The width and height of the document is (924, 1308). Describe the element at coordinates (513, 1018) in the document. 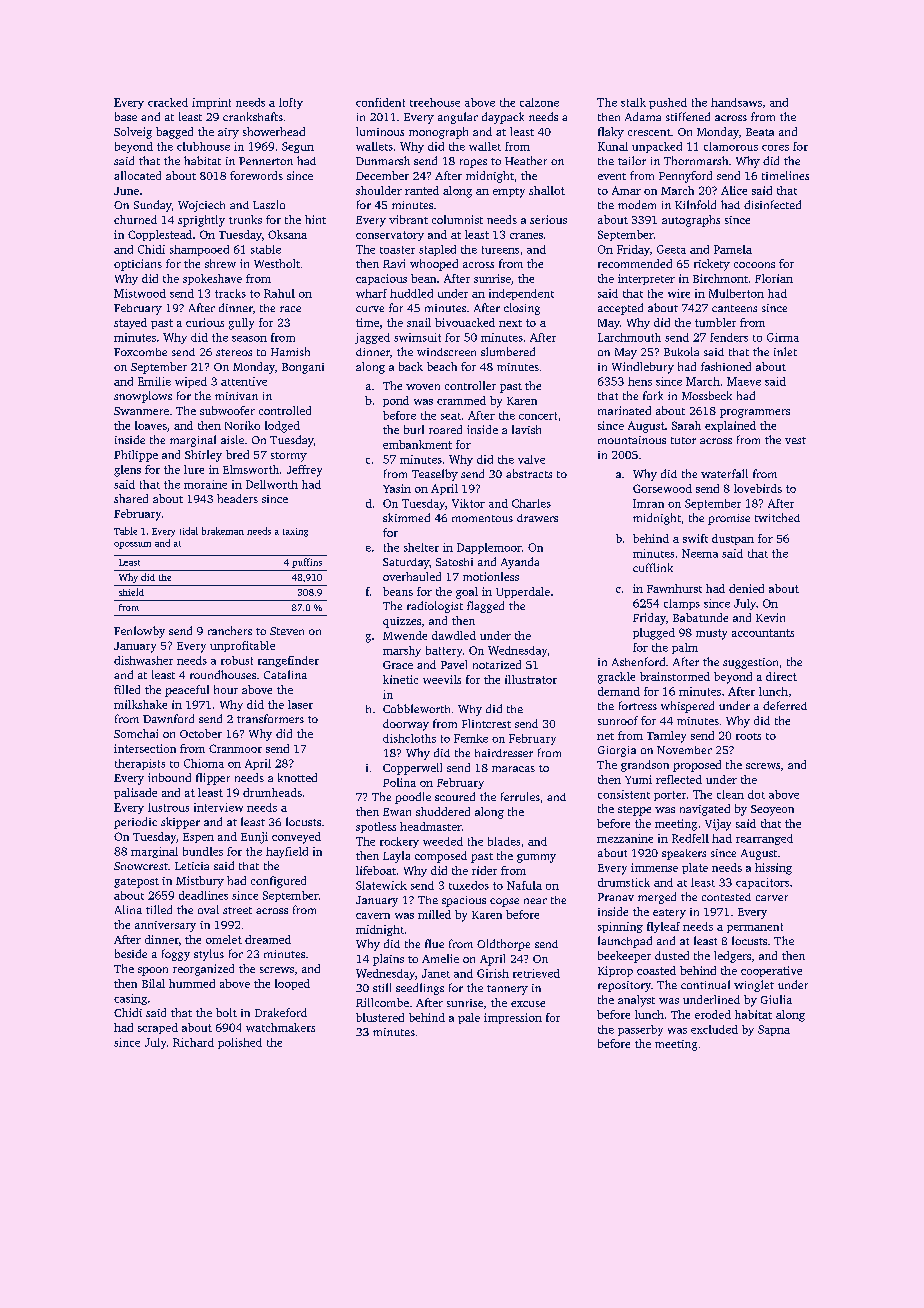

I see `impression` at that location.
